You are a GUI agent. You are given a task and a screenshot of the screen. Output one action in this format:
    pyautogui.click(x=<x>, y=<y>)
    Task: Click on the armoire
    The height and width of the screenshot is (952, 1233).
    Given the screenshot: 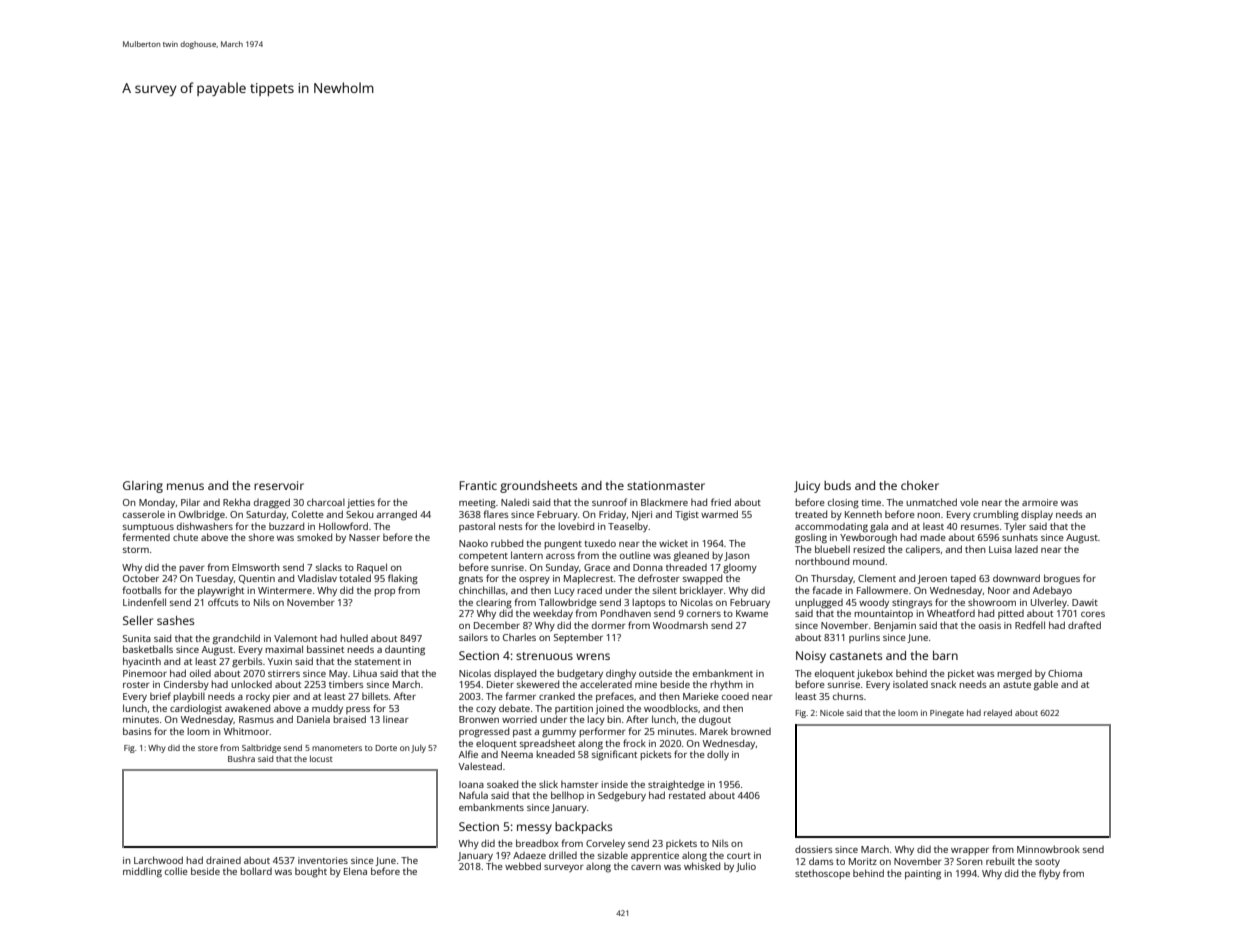 What is the action you would take?
    pyautogui.click(x=1040, y=502)
